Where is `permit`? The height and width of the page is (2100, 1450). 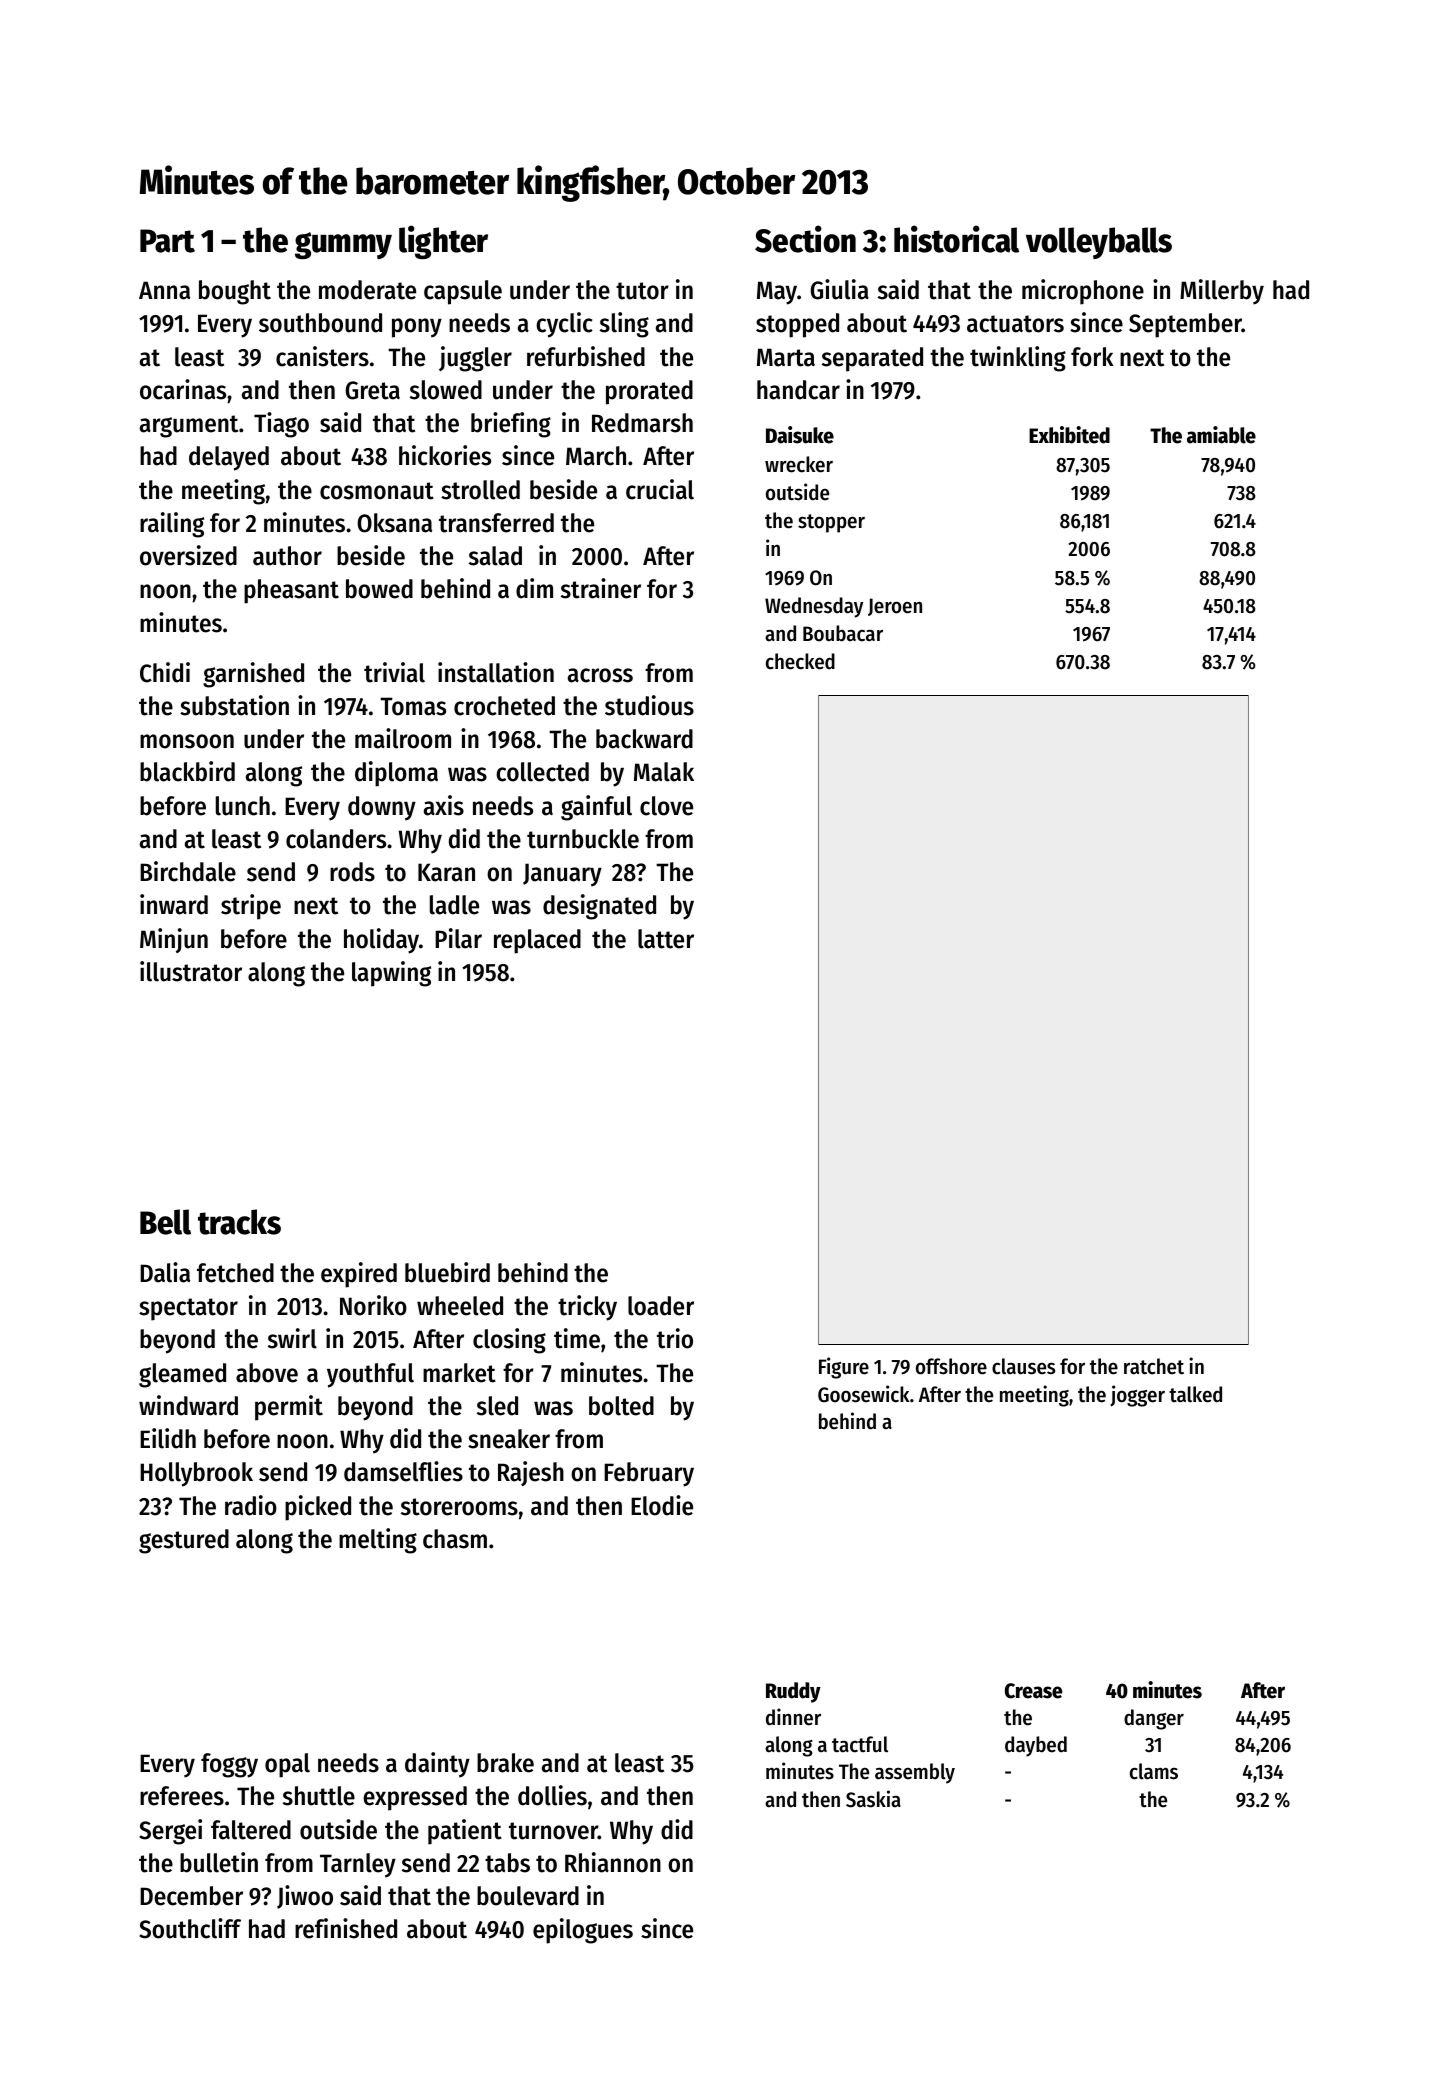
permit is located at coordinates (289, 1408).
